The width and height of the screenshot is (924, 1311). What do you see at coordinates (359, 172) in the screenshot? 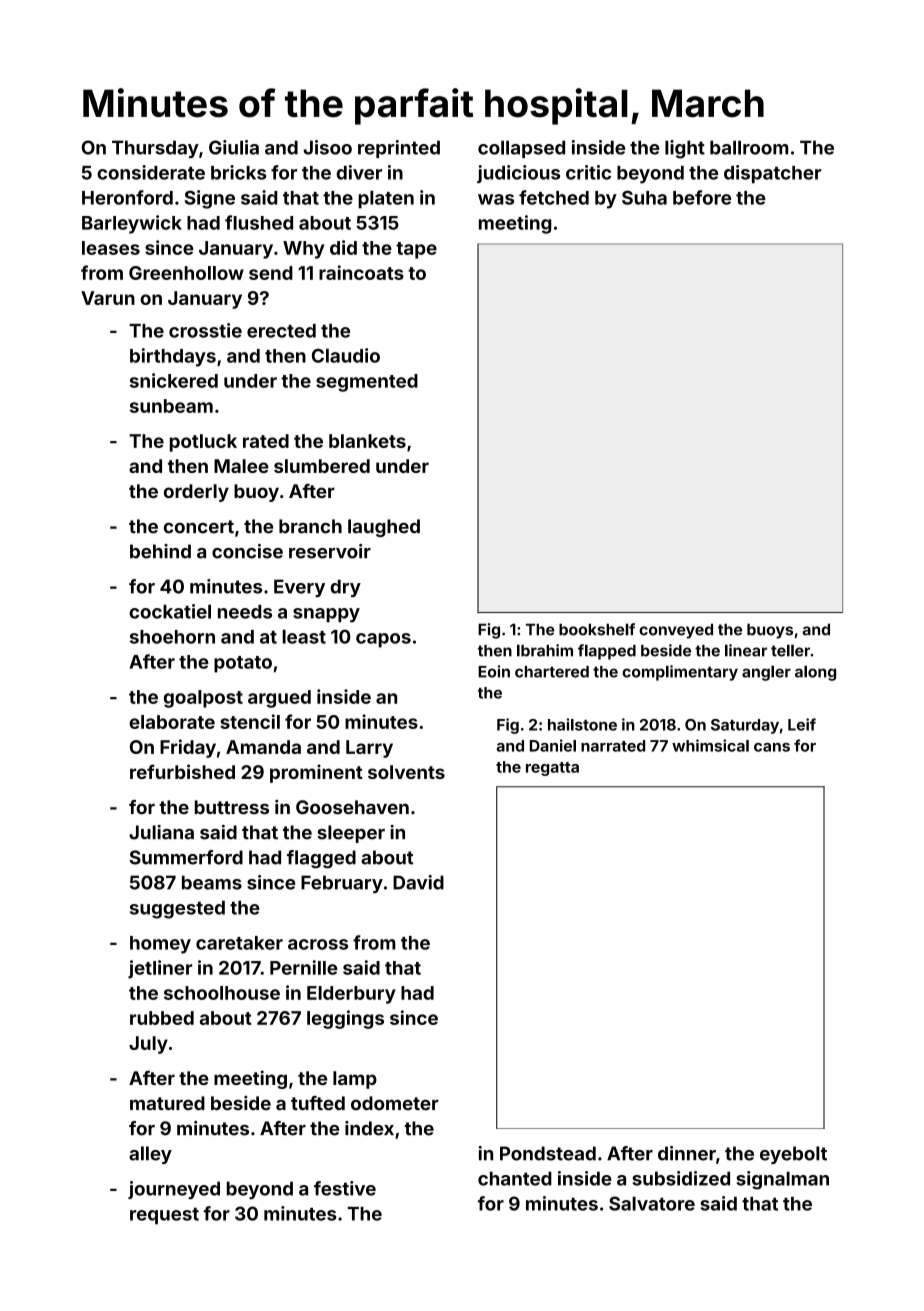
I see `diver` at bounding box center [359, 172].
